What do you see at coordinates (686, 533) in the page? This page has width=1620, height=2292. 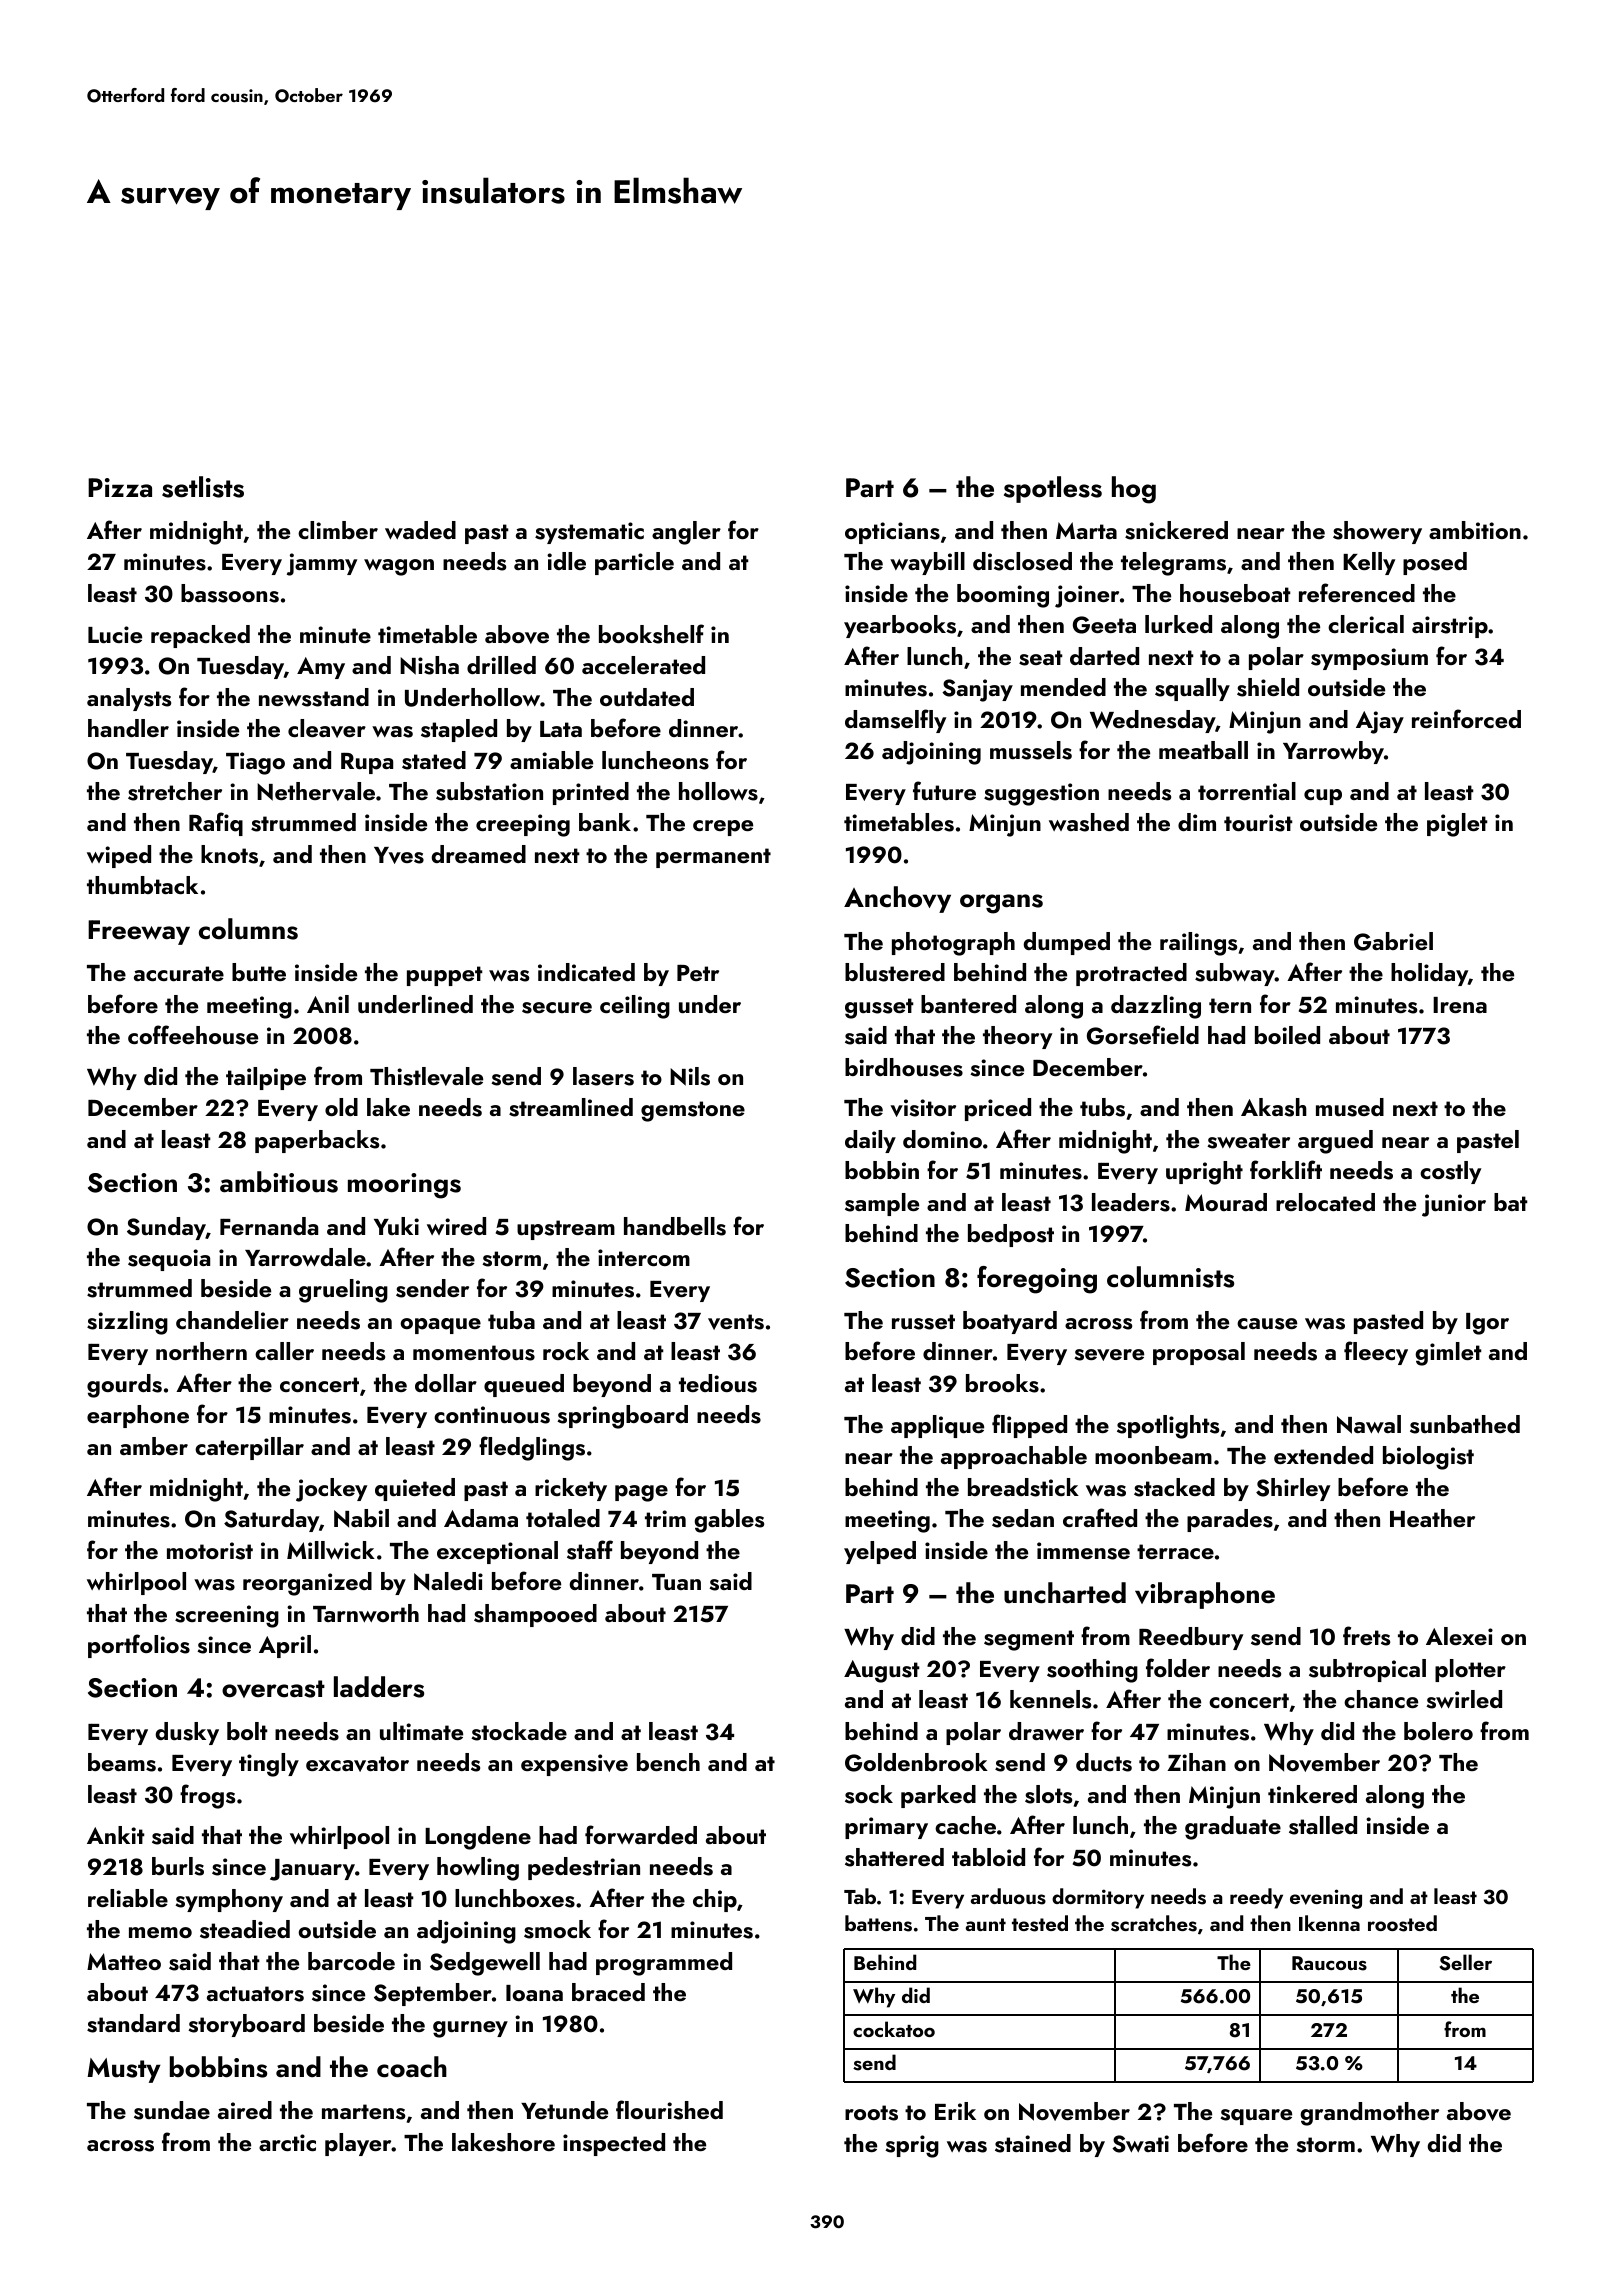 I see `angler` at bounding box center [686, 533].
